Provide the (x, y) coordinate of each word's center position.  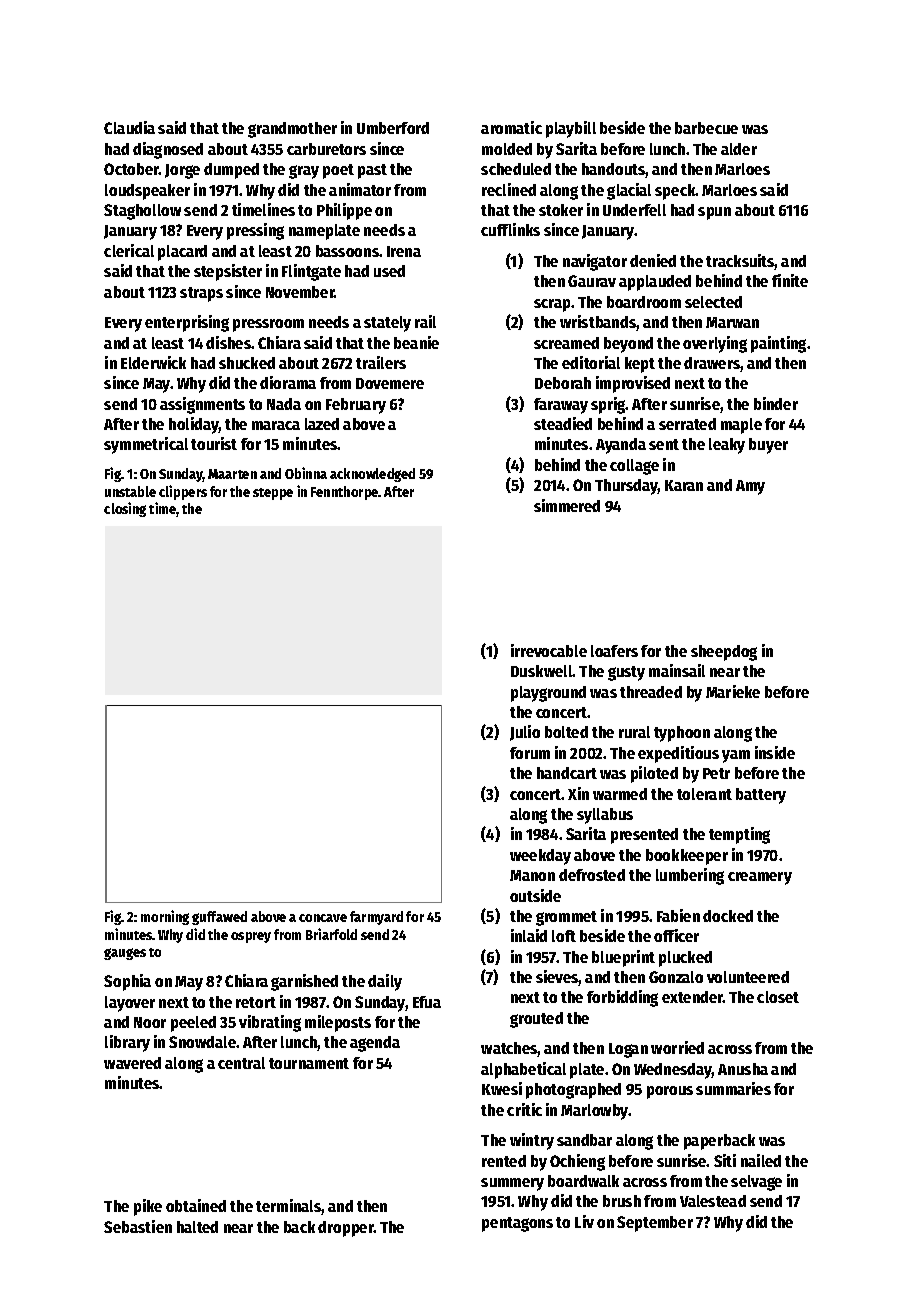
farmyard (376, 918)
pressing (255, 231)
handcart (567, 773)
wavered (132, 1063)
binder (776, 403)
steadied (563, 423)
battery (761, 796)
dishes (228, 342)
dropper (346, 1229)
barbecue (706, 128)
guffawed (219, 918)
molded (507, 149)
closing (125, 509)
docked (728, 916)
